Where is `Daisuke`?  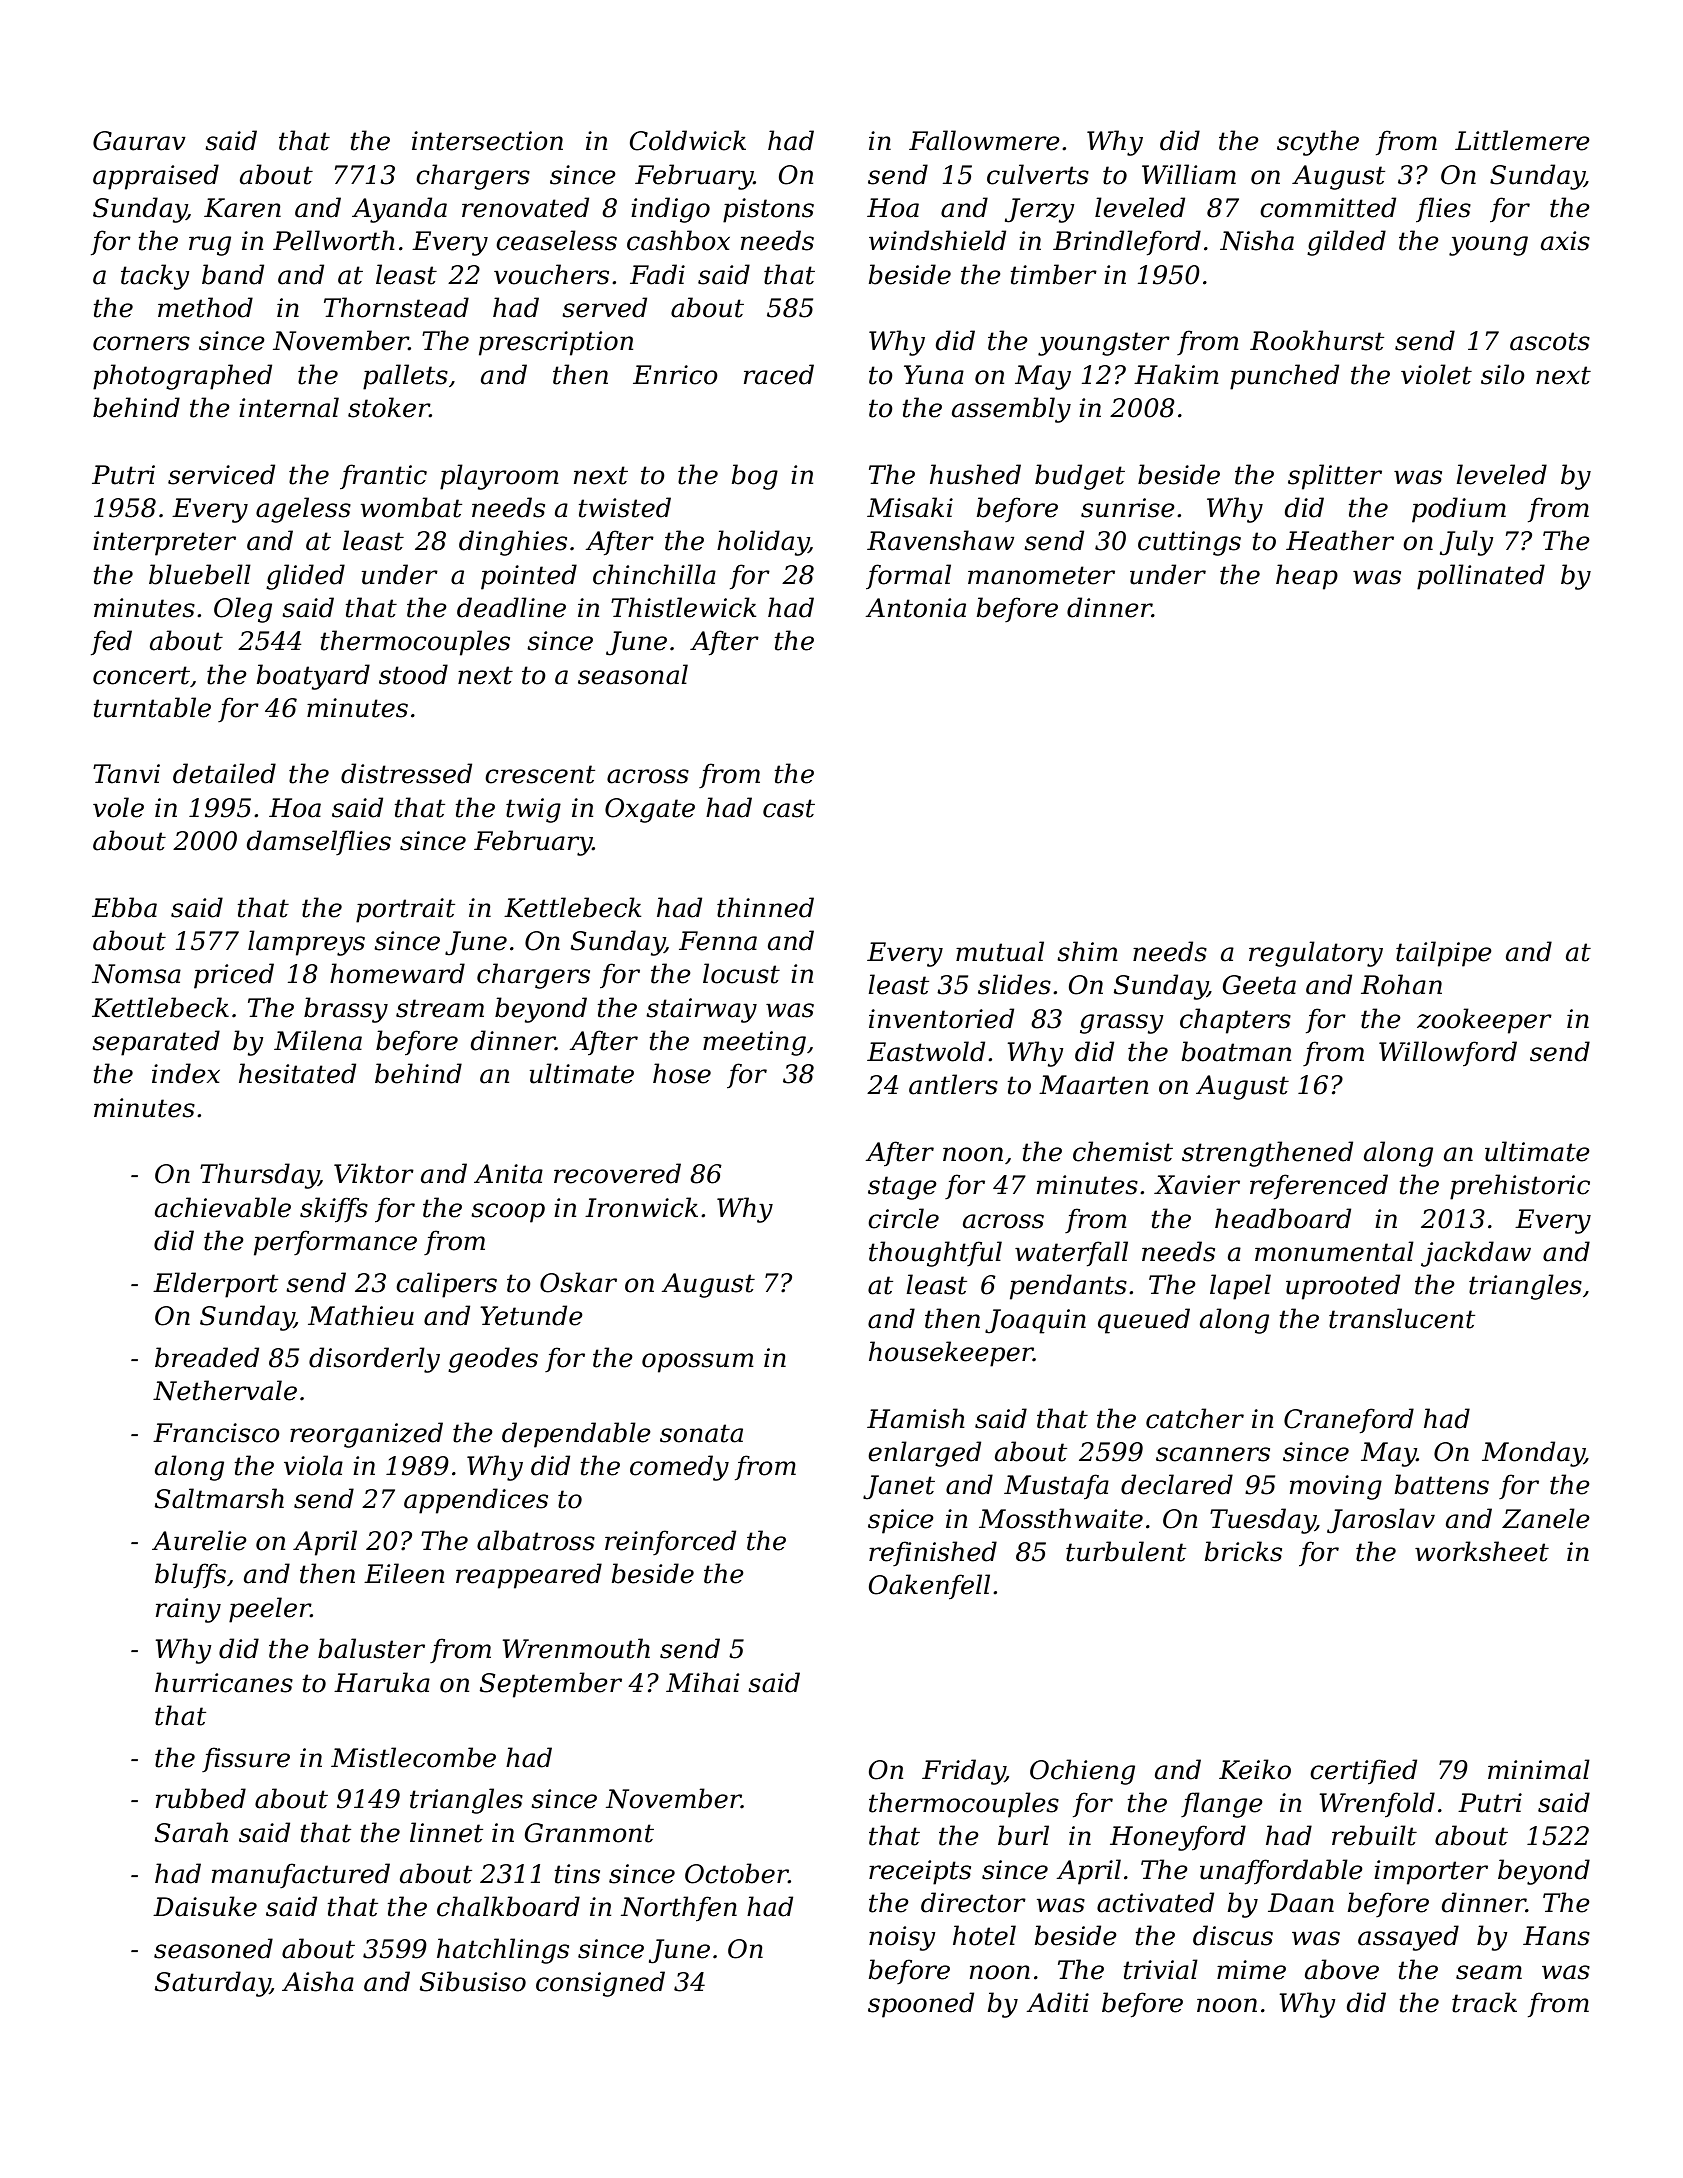 Daisuke is located at coordinates (205, 1906).
